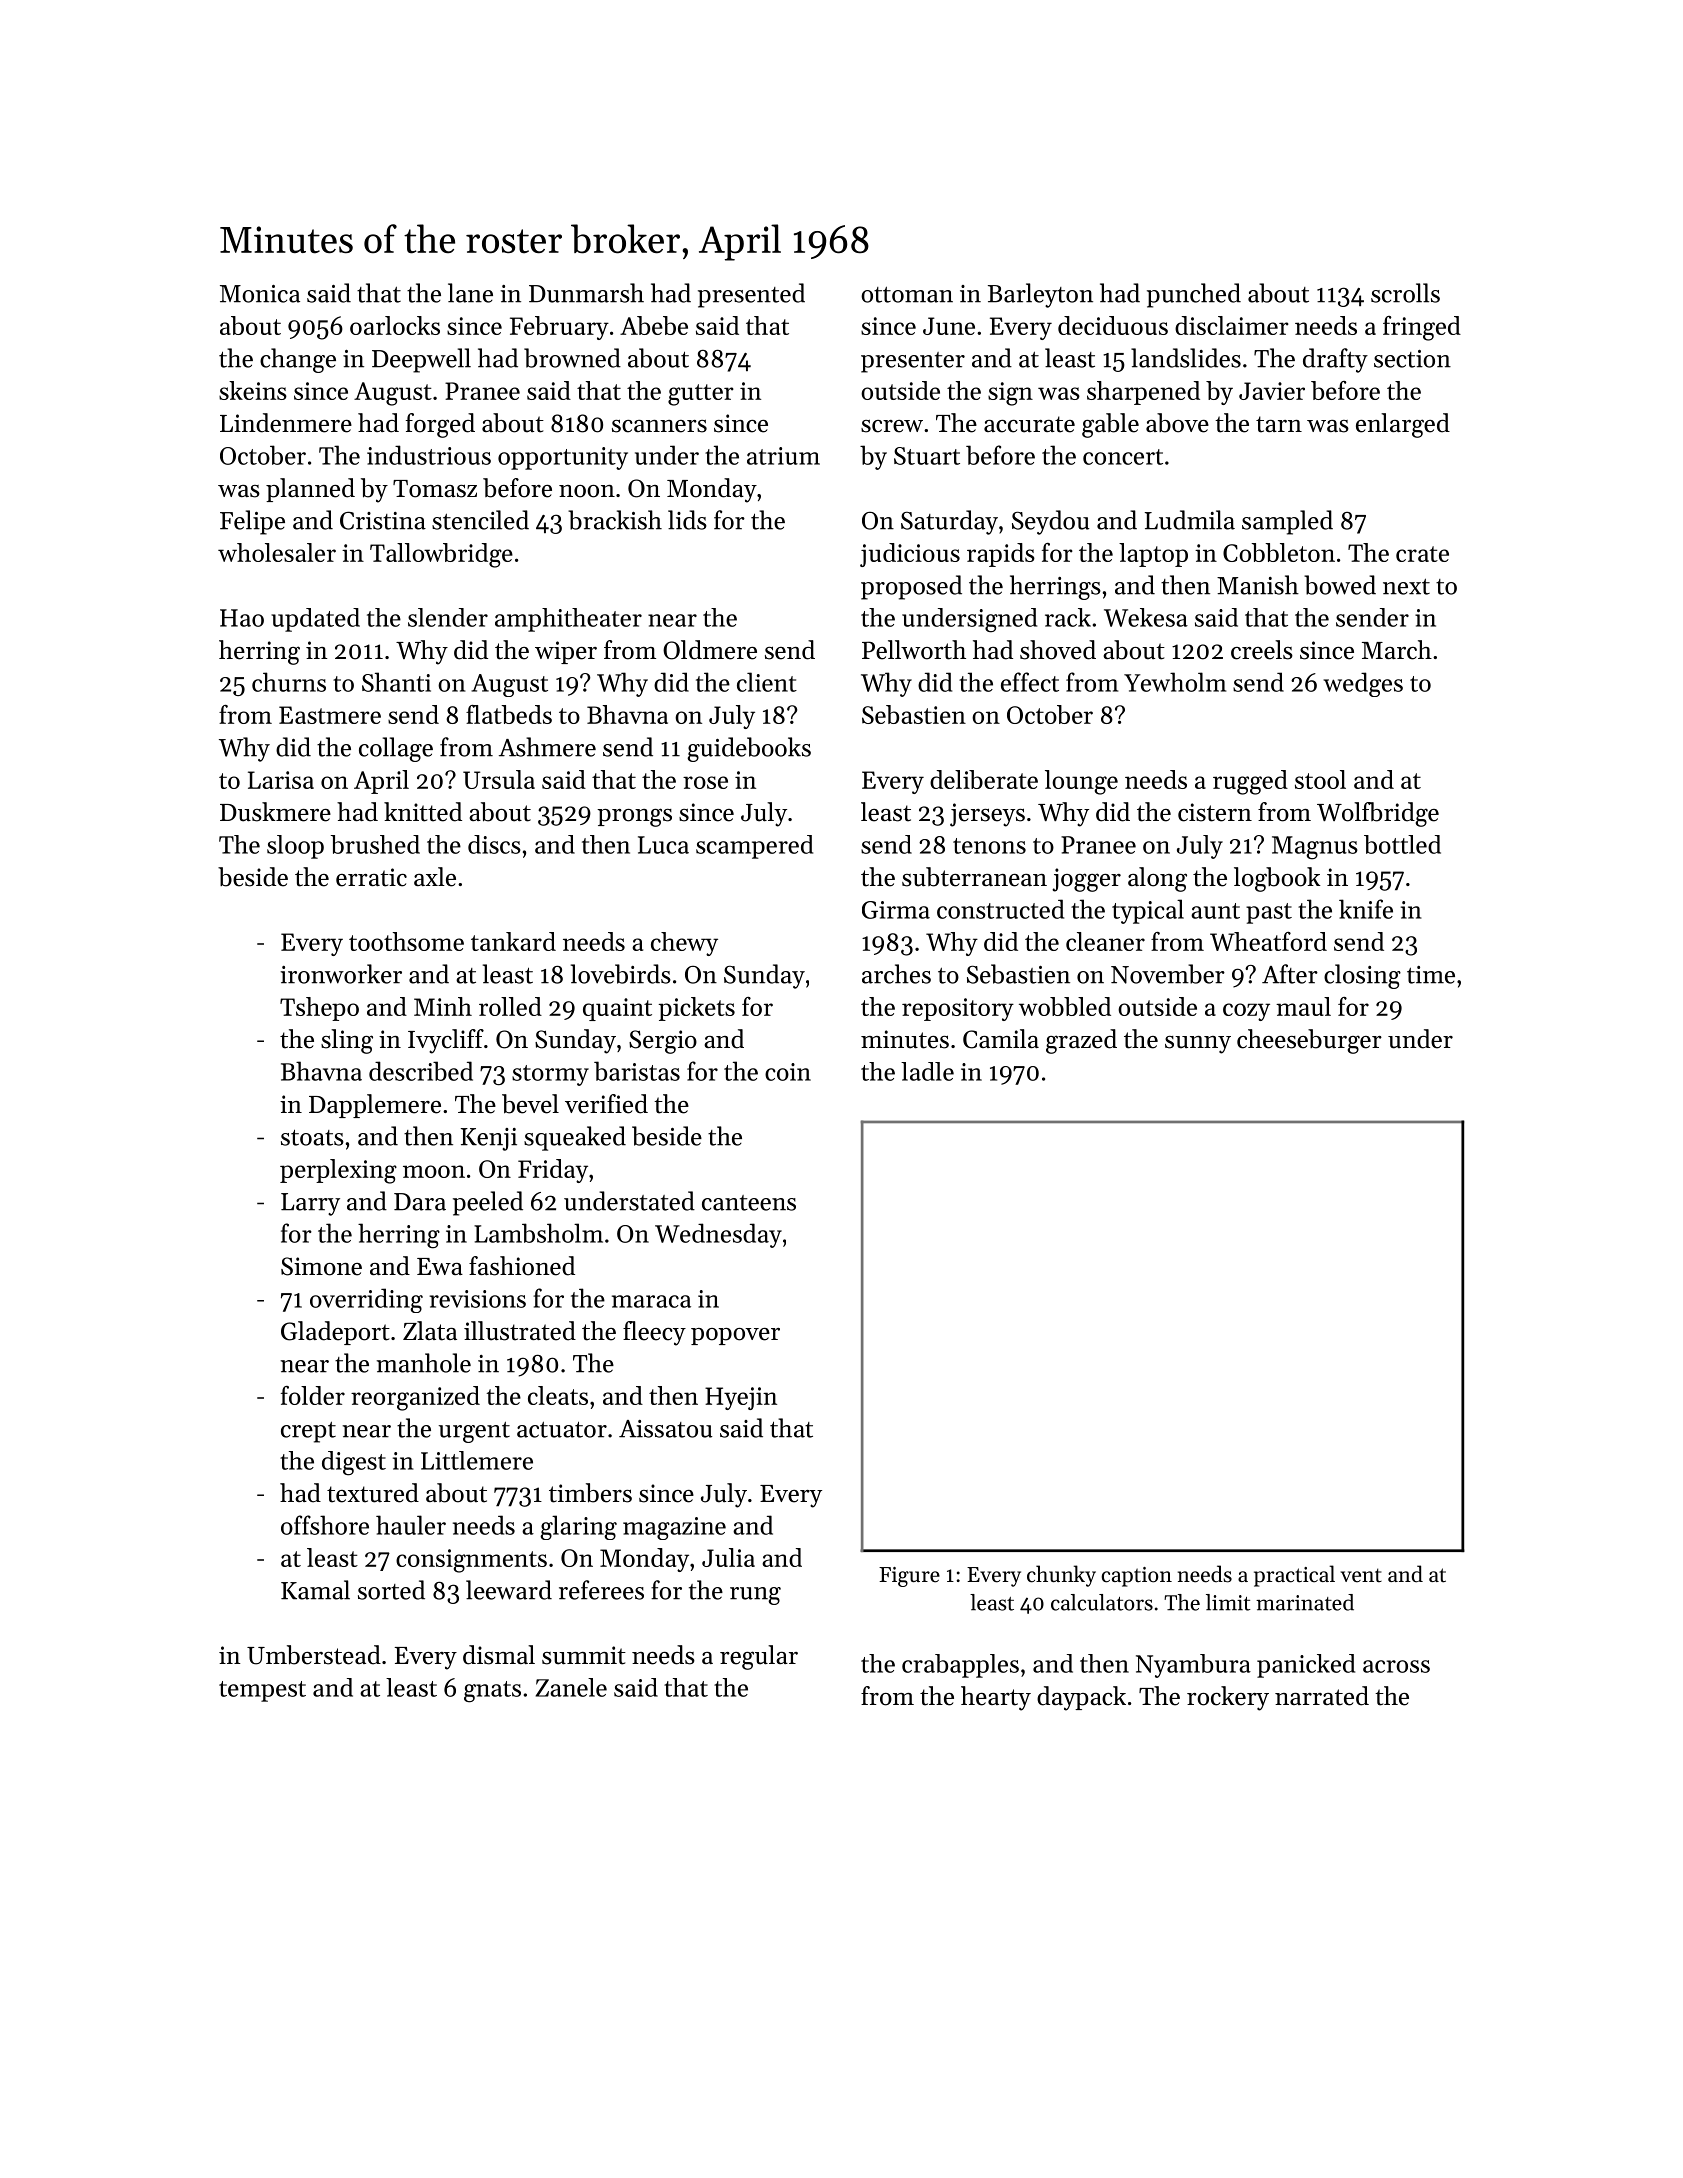  I want to click on stool, so click(1320, 779).
